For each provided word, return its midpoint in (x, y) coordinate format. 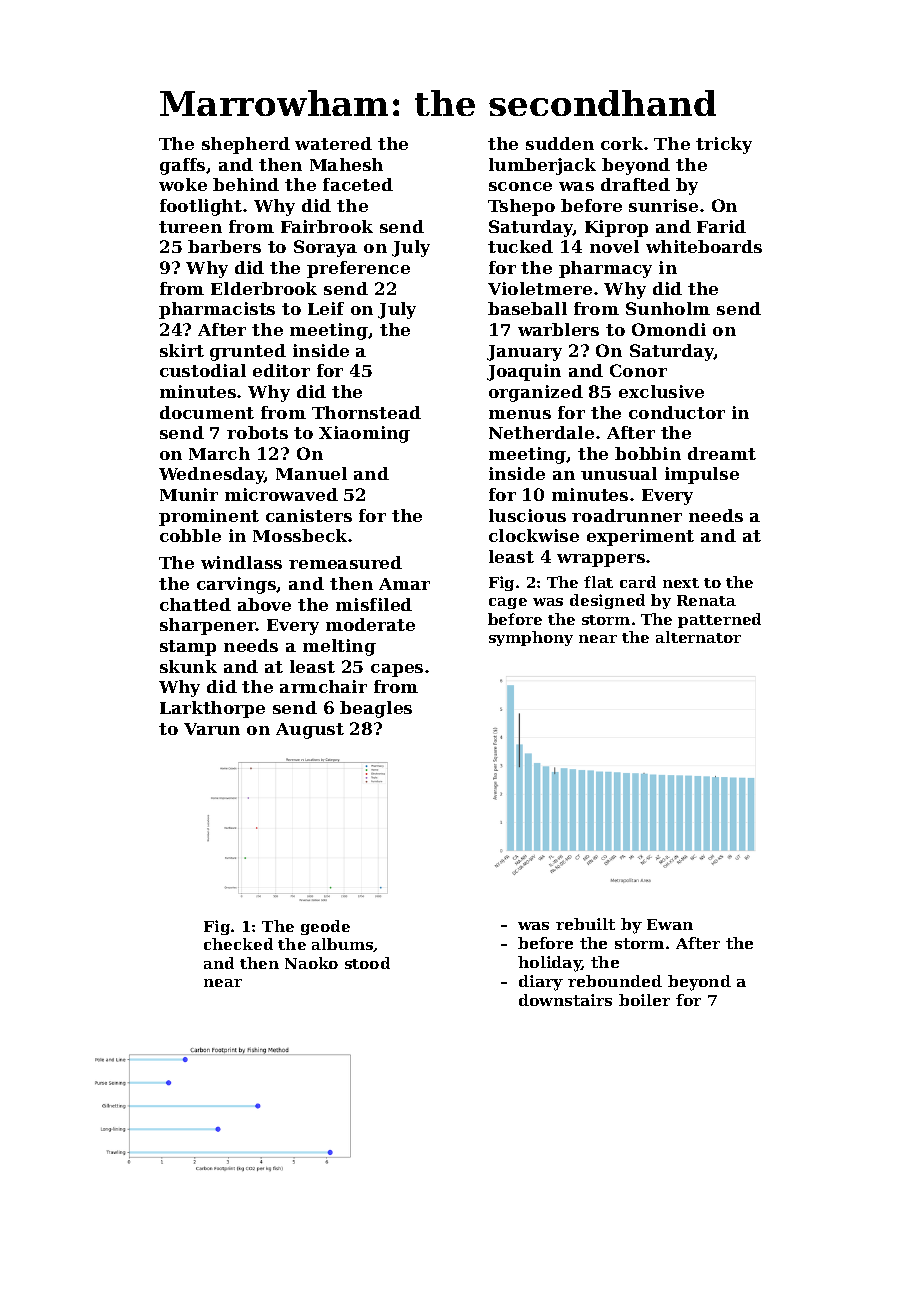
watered (333, 143)
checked (238, 944)
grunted (248, 352)
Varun (212, 729)
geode (325, 927)
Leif (326, 308)
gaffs (182, 166)
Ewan (670, 924)
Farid (721, 226)
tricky (724, 145)
